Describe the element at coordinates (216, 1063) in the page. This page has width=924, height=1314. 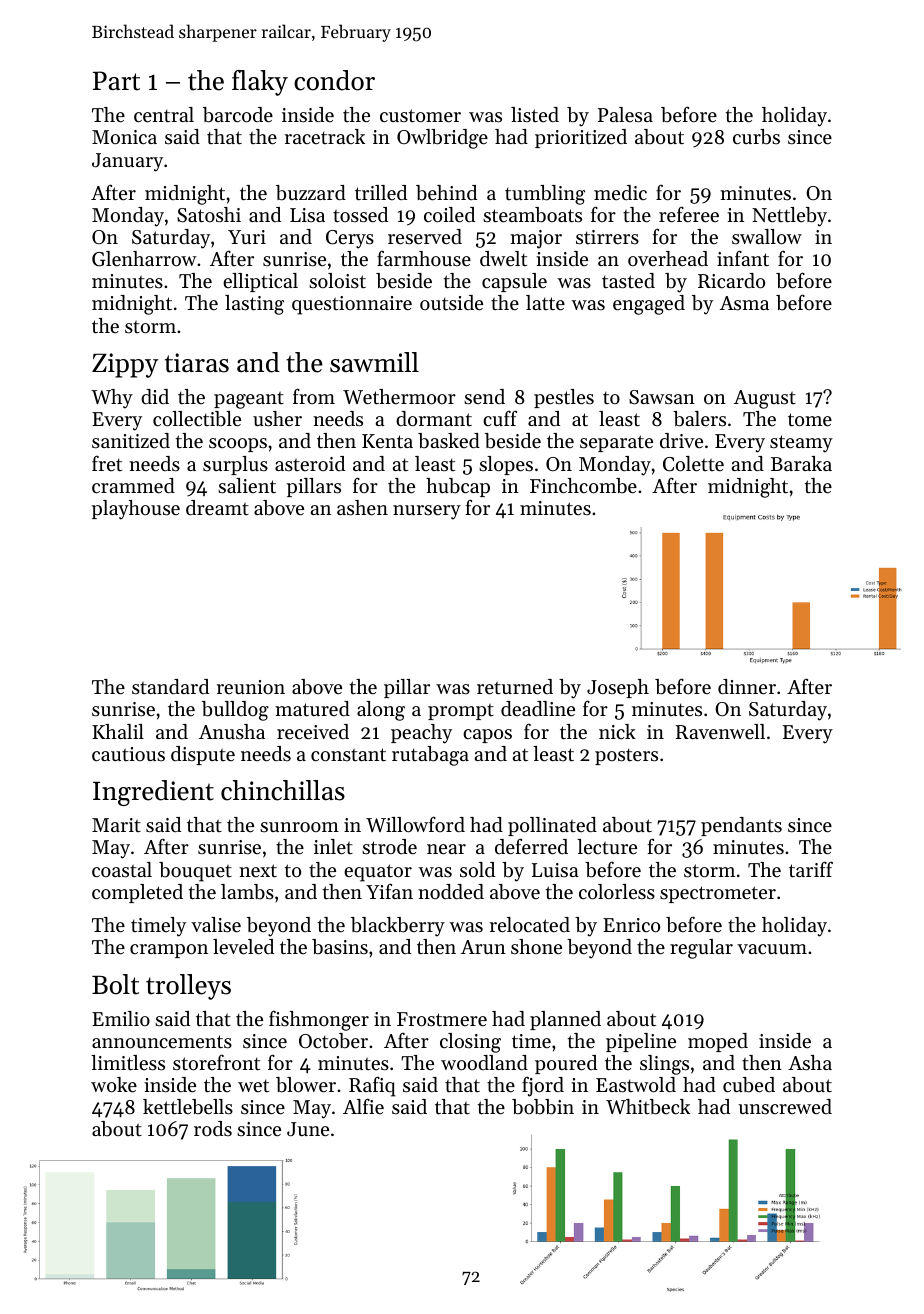
I see `storefront` at that location.
